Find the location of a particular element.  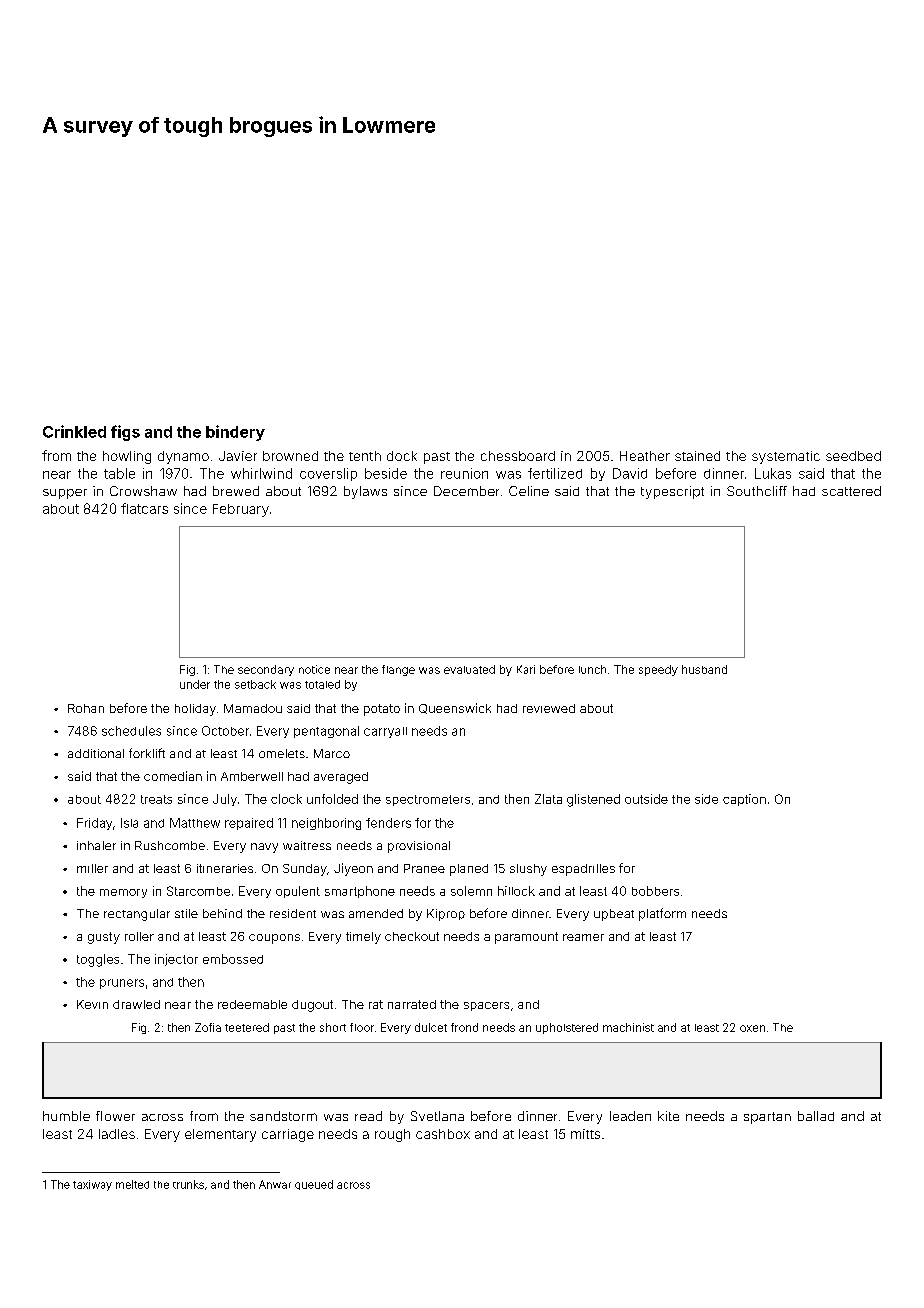

caption is located at coordinates (744, 800).
